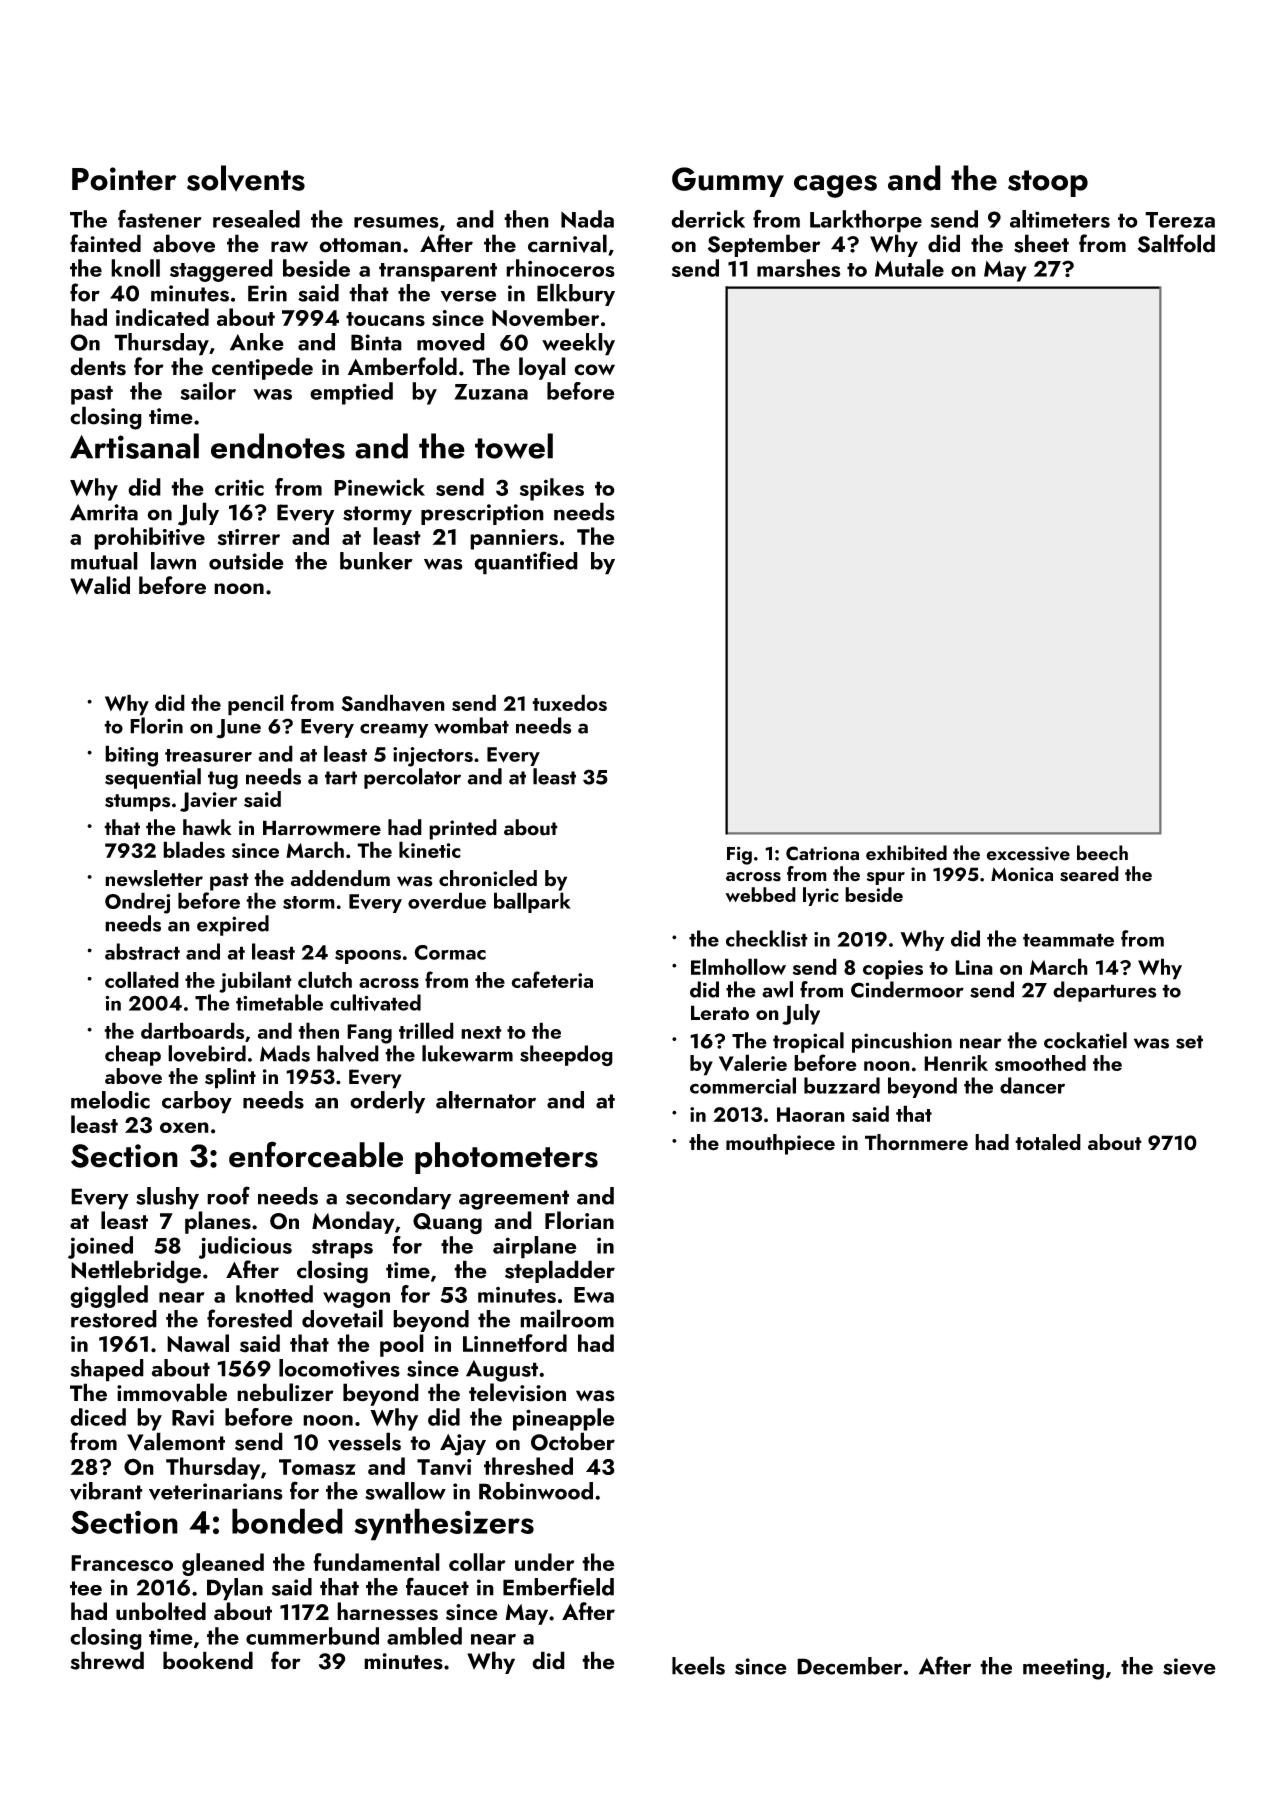 This page has width=1286, height=1819. What do you see at coordinates (1068, 940) in the page?
I see `teammate` at bounding box center [1068, 940].
